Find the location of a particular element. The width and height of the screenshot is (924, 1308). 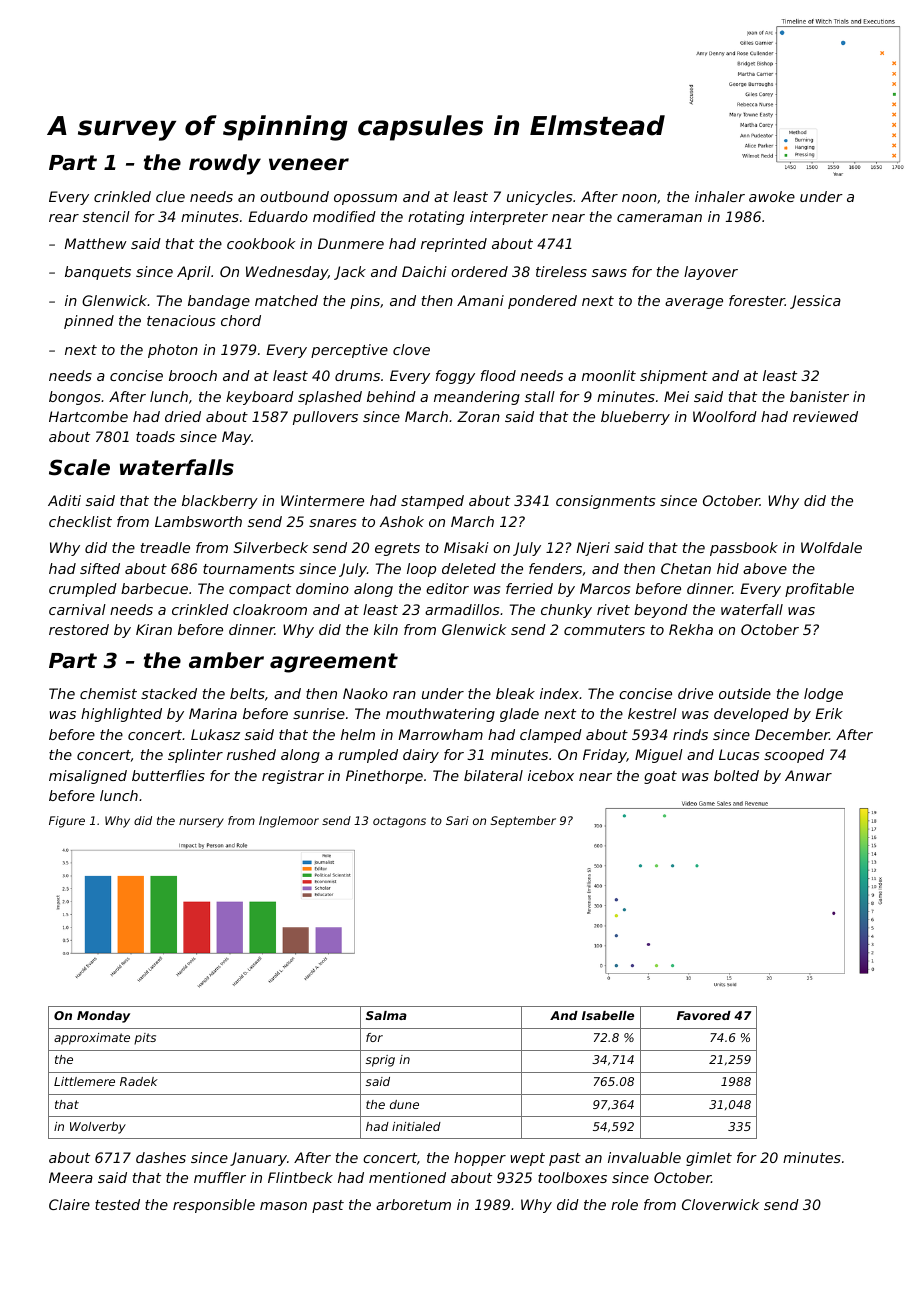

responsible is located at coordinates (214, 1206).
